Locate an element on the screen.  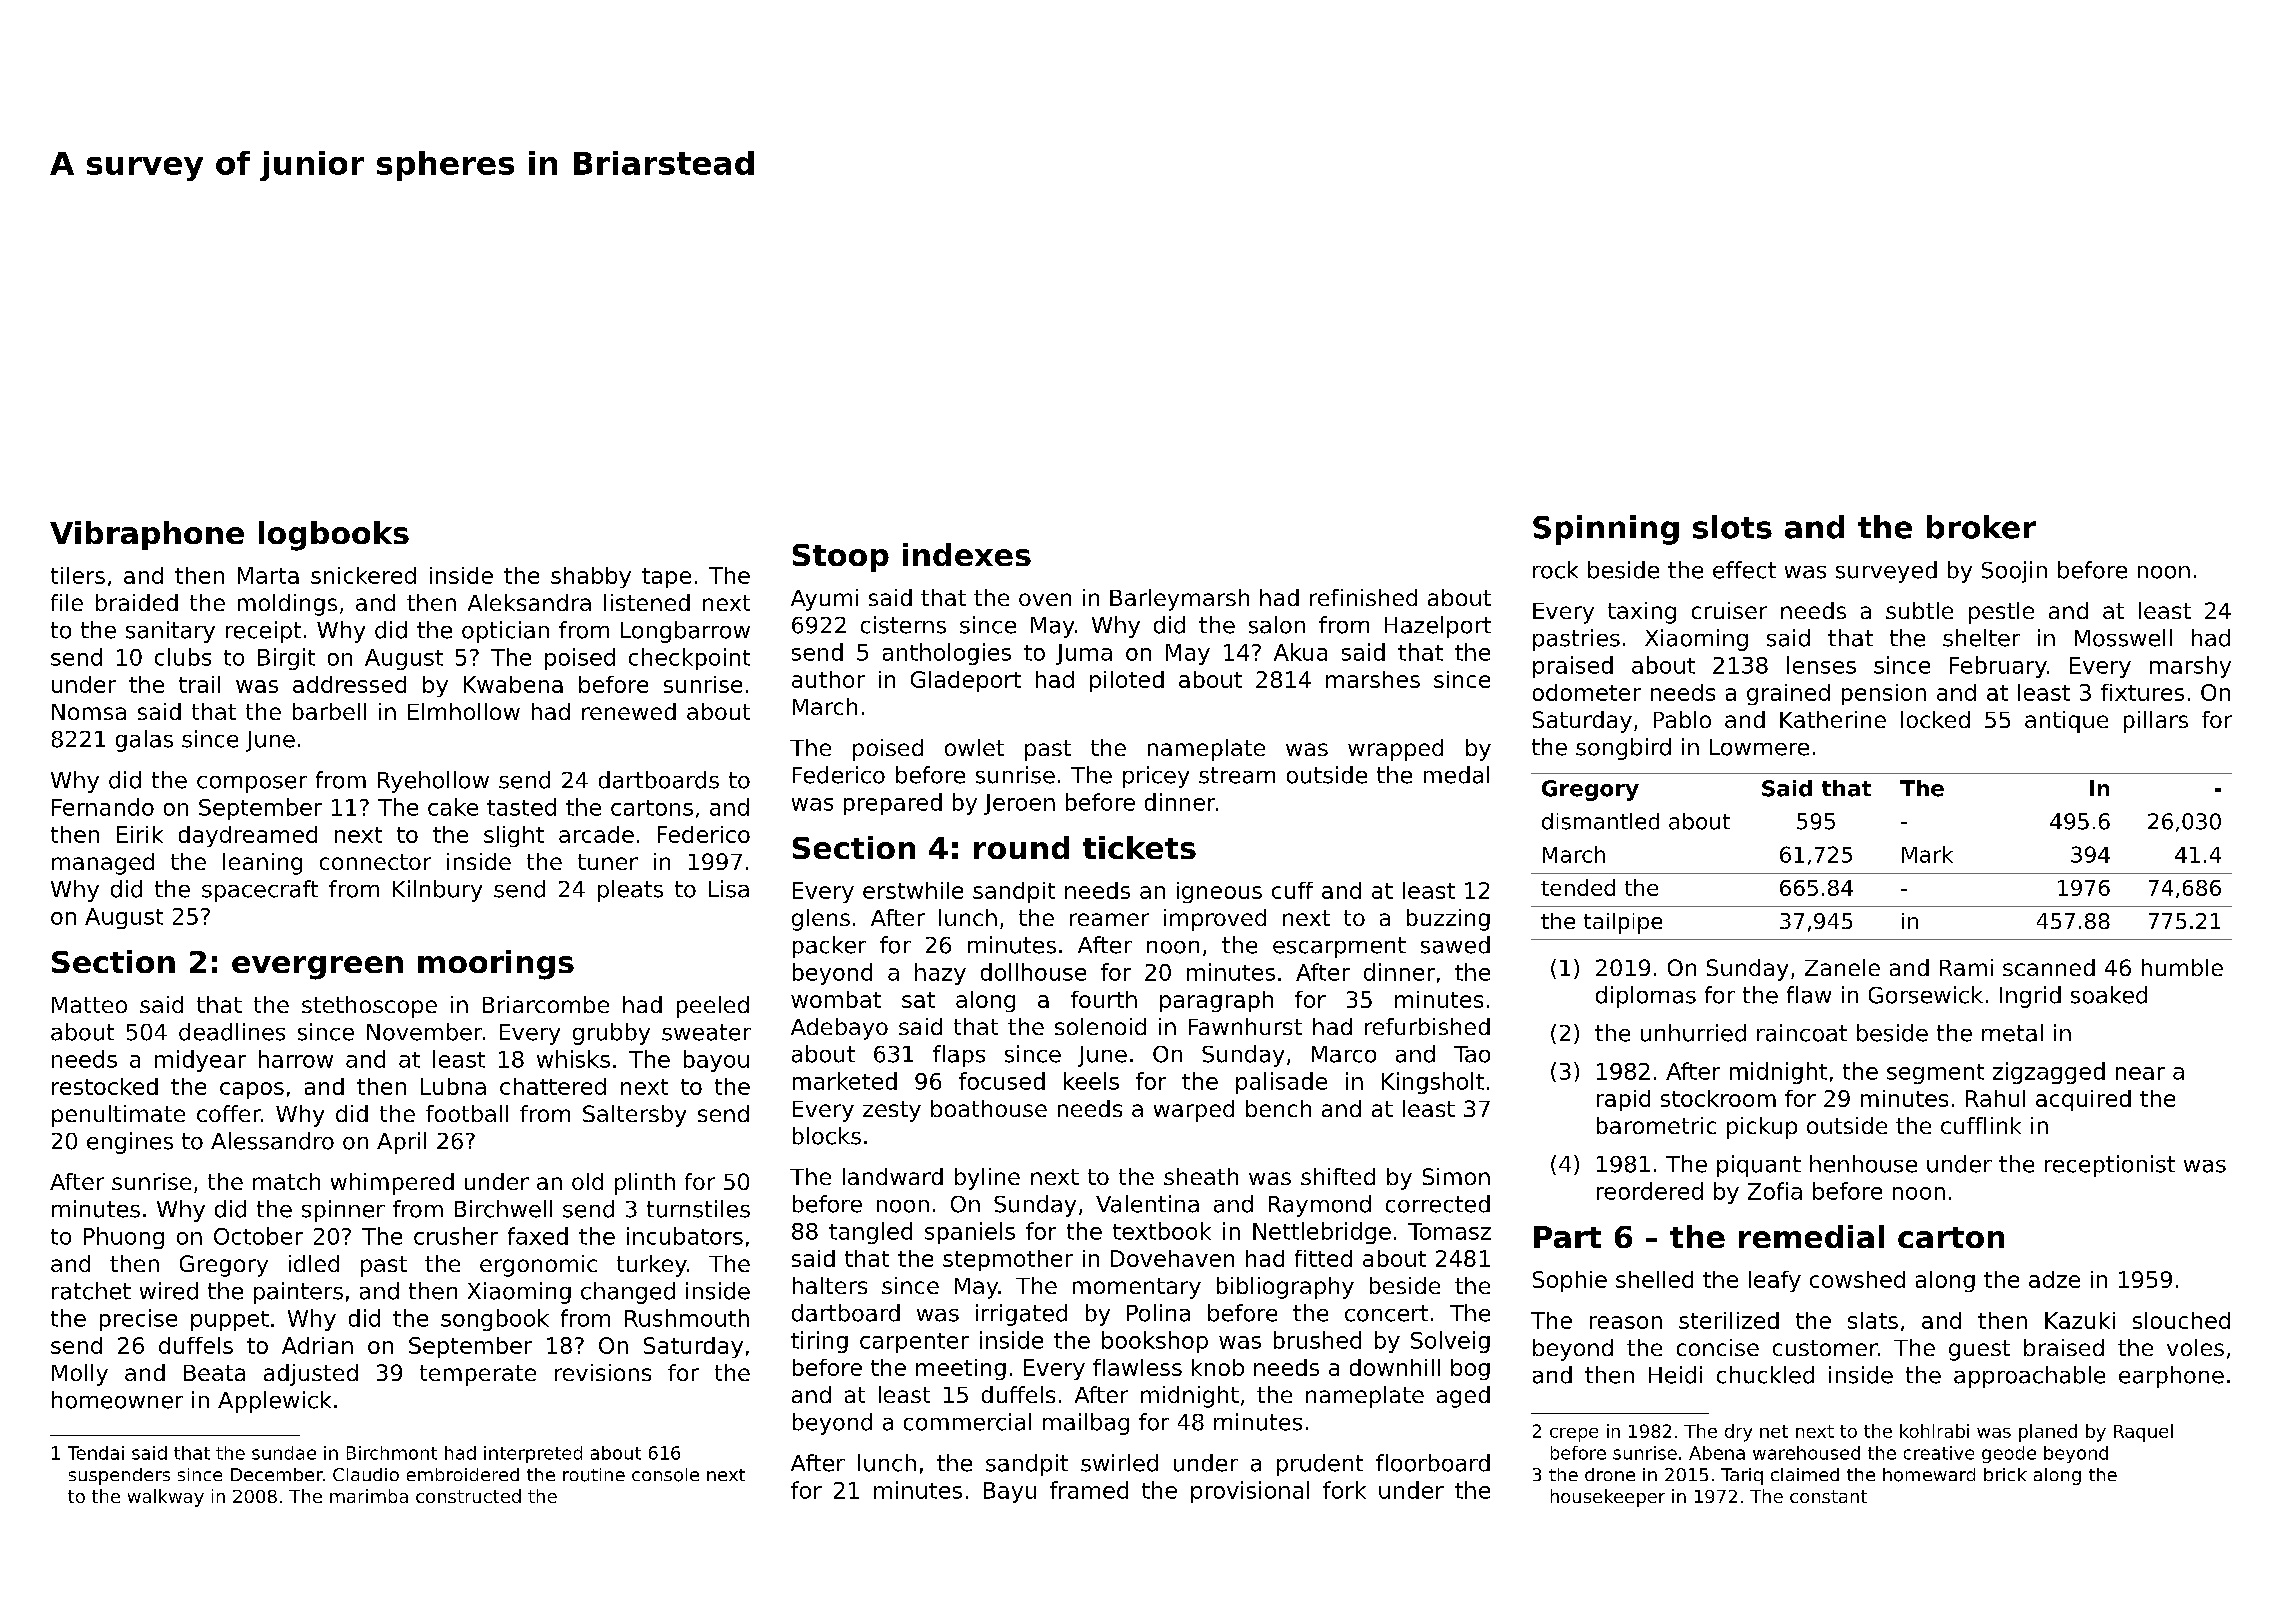
Spinning is located at coordinates (1606, 530).
